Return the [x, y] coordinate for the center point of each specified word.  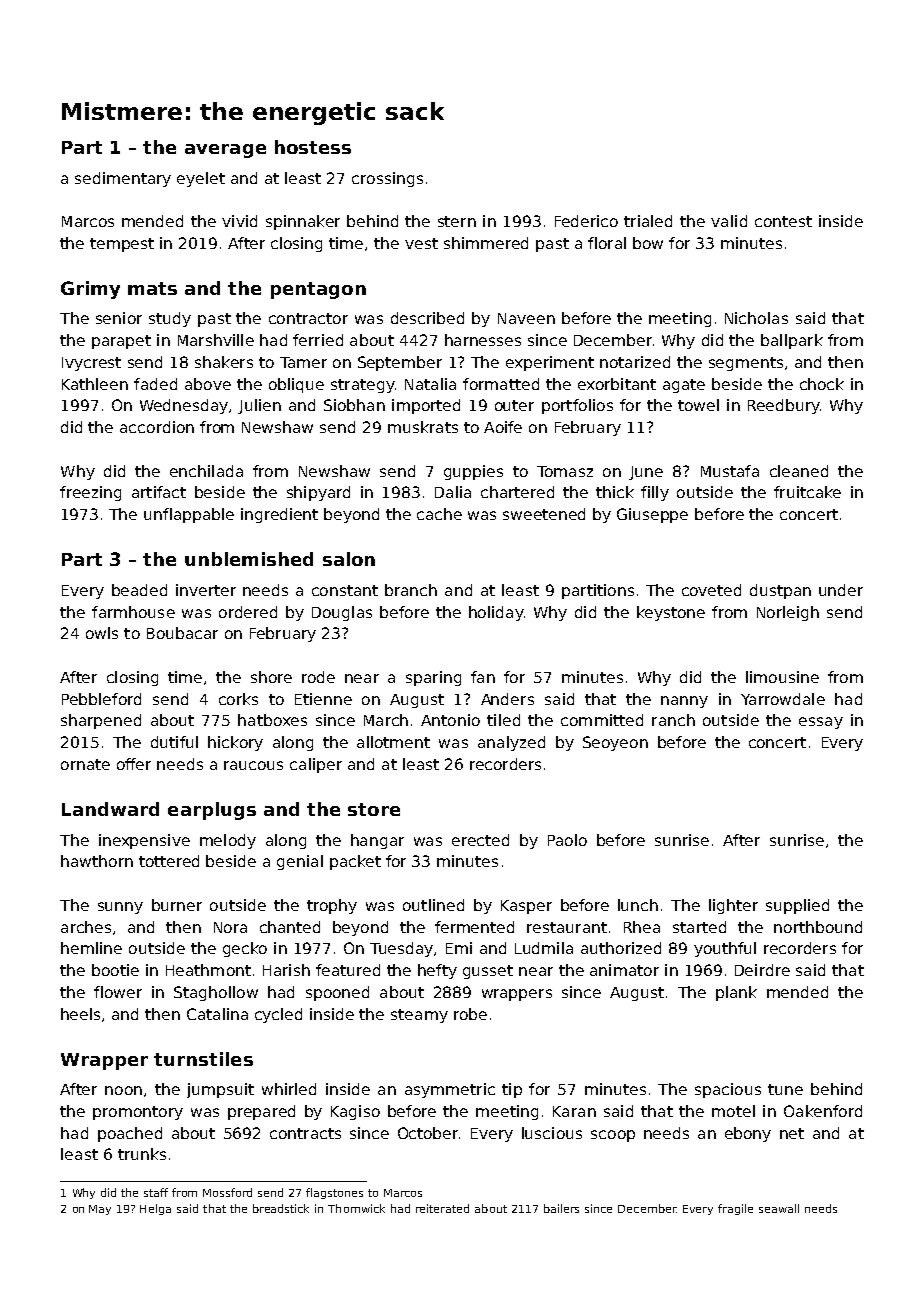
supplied [797, 906]
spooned [337, 993]
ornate [85, 764]
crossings [387, 179]
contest [783, 221]
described [427, 318]
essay [821, 723]
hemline [91, 948]
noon [123, 1090]
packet [355, 862]
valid [729, 221]
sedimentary [123, 179]
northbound [818, 927]
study [170, 319]
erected [480, 840]
